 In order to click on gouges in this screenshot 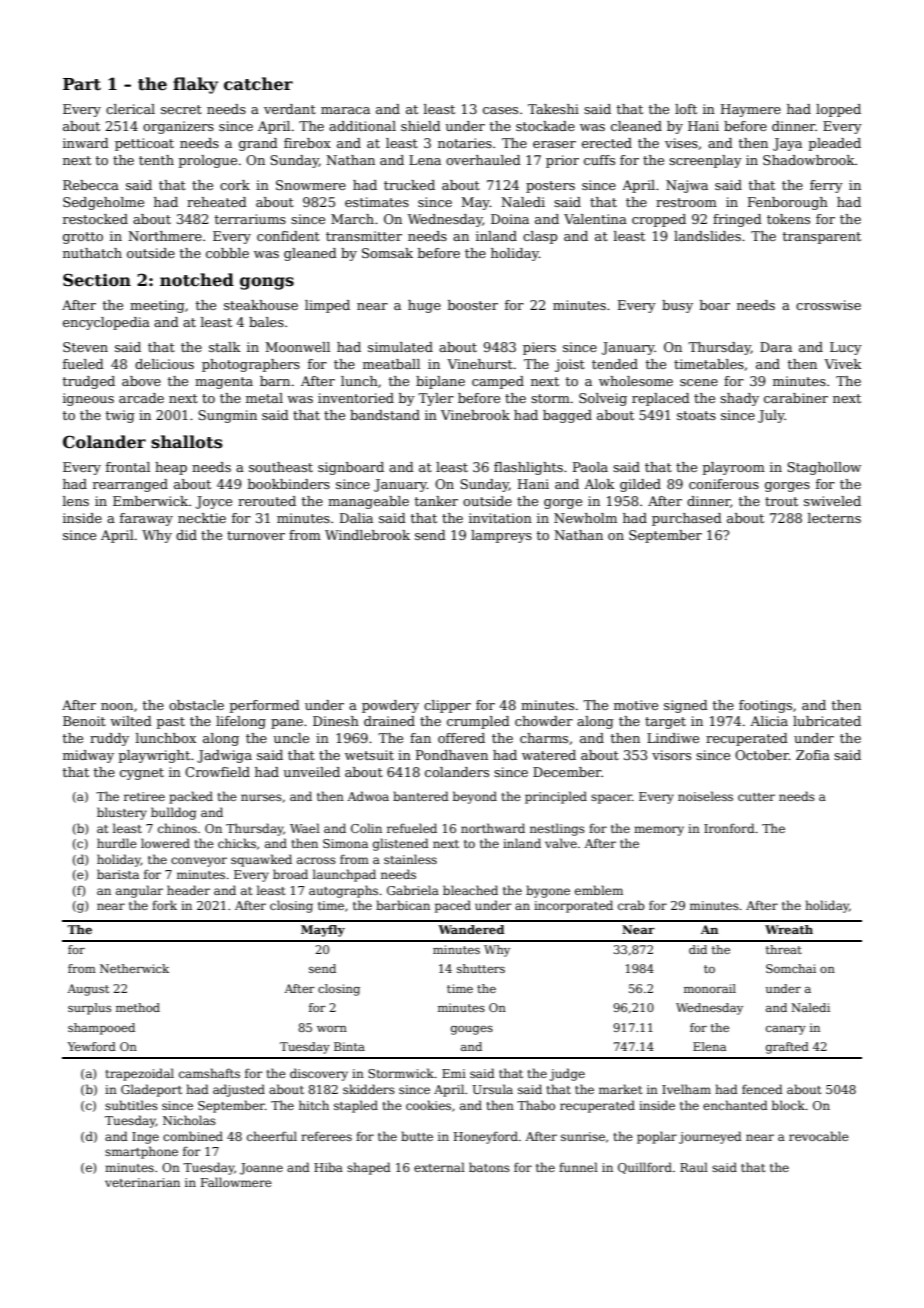, I will do `click(472, 1030)`.
